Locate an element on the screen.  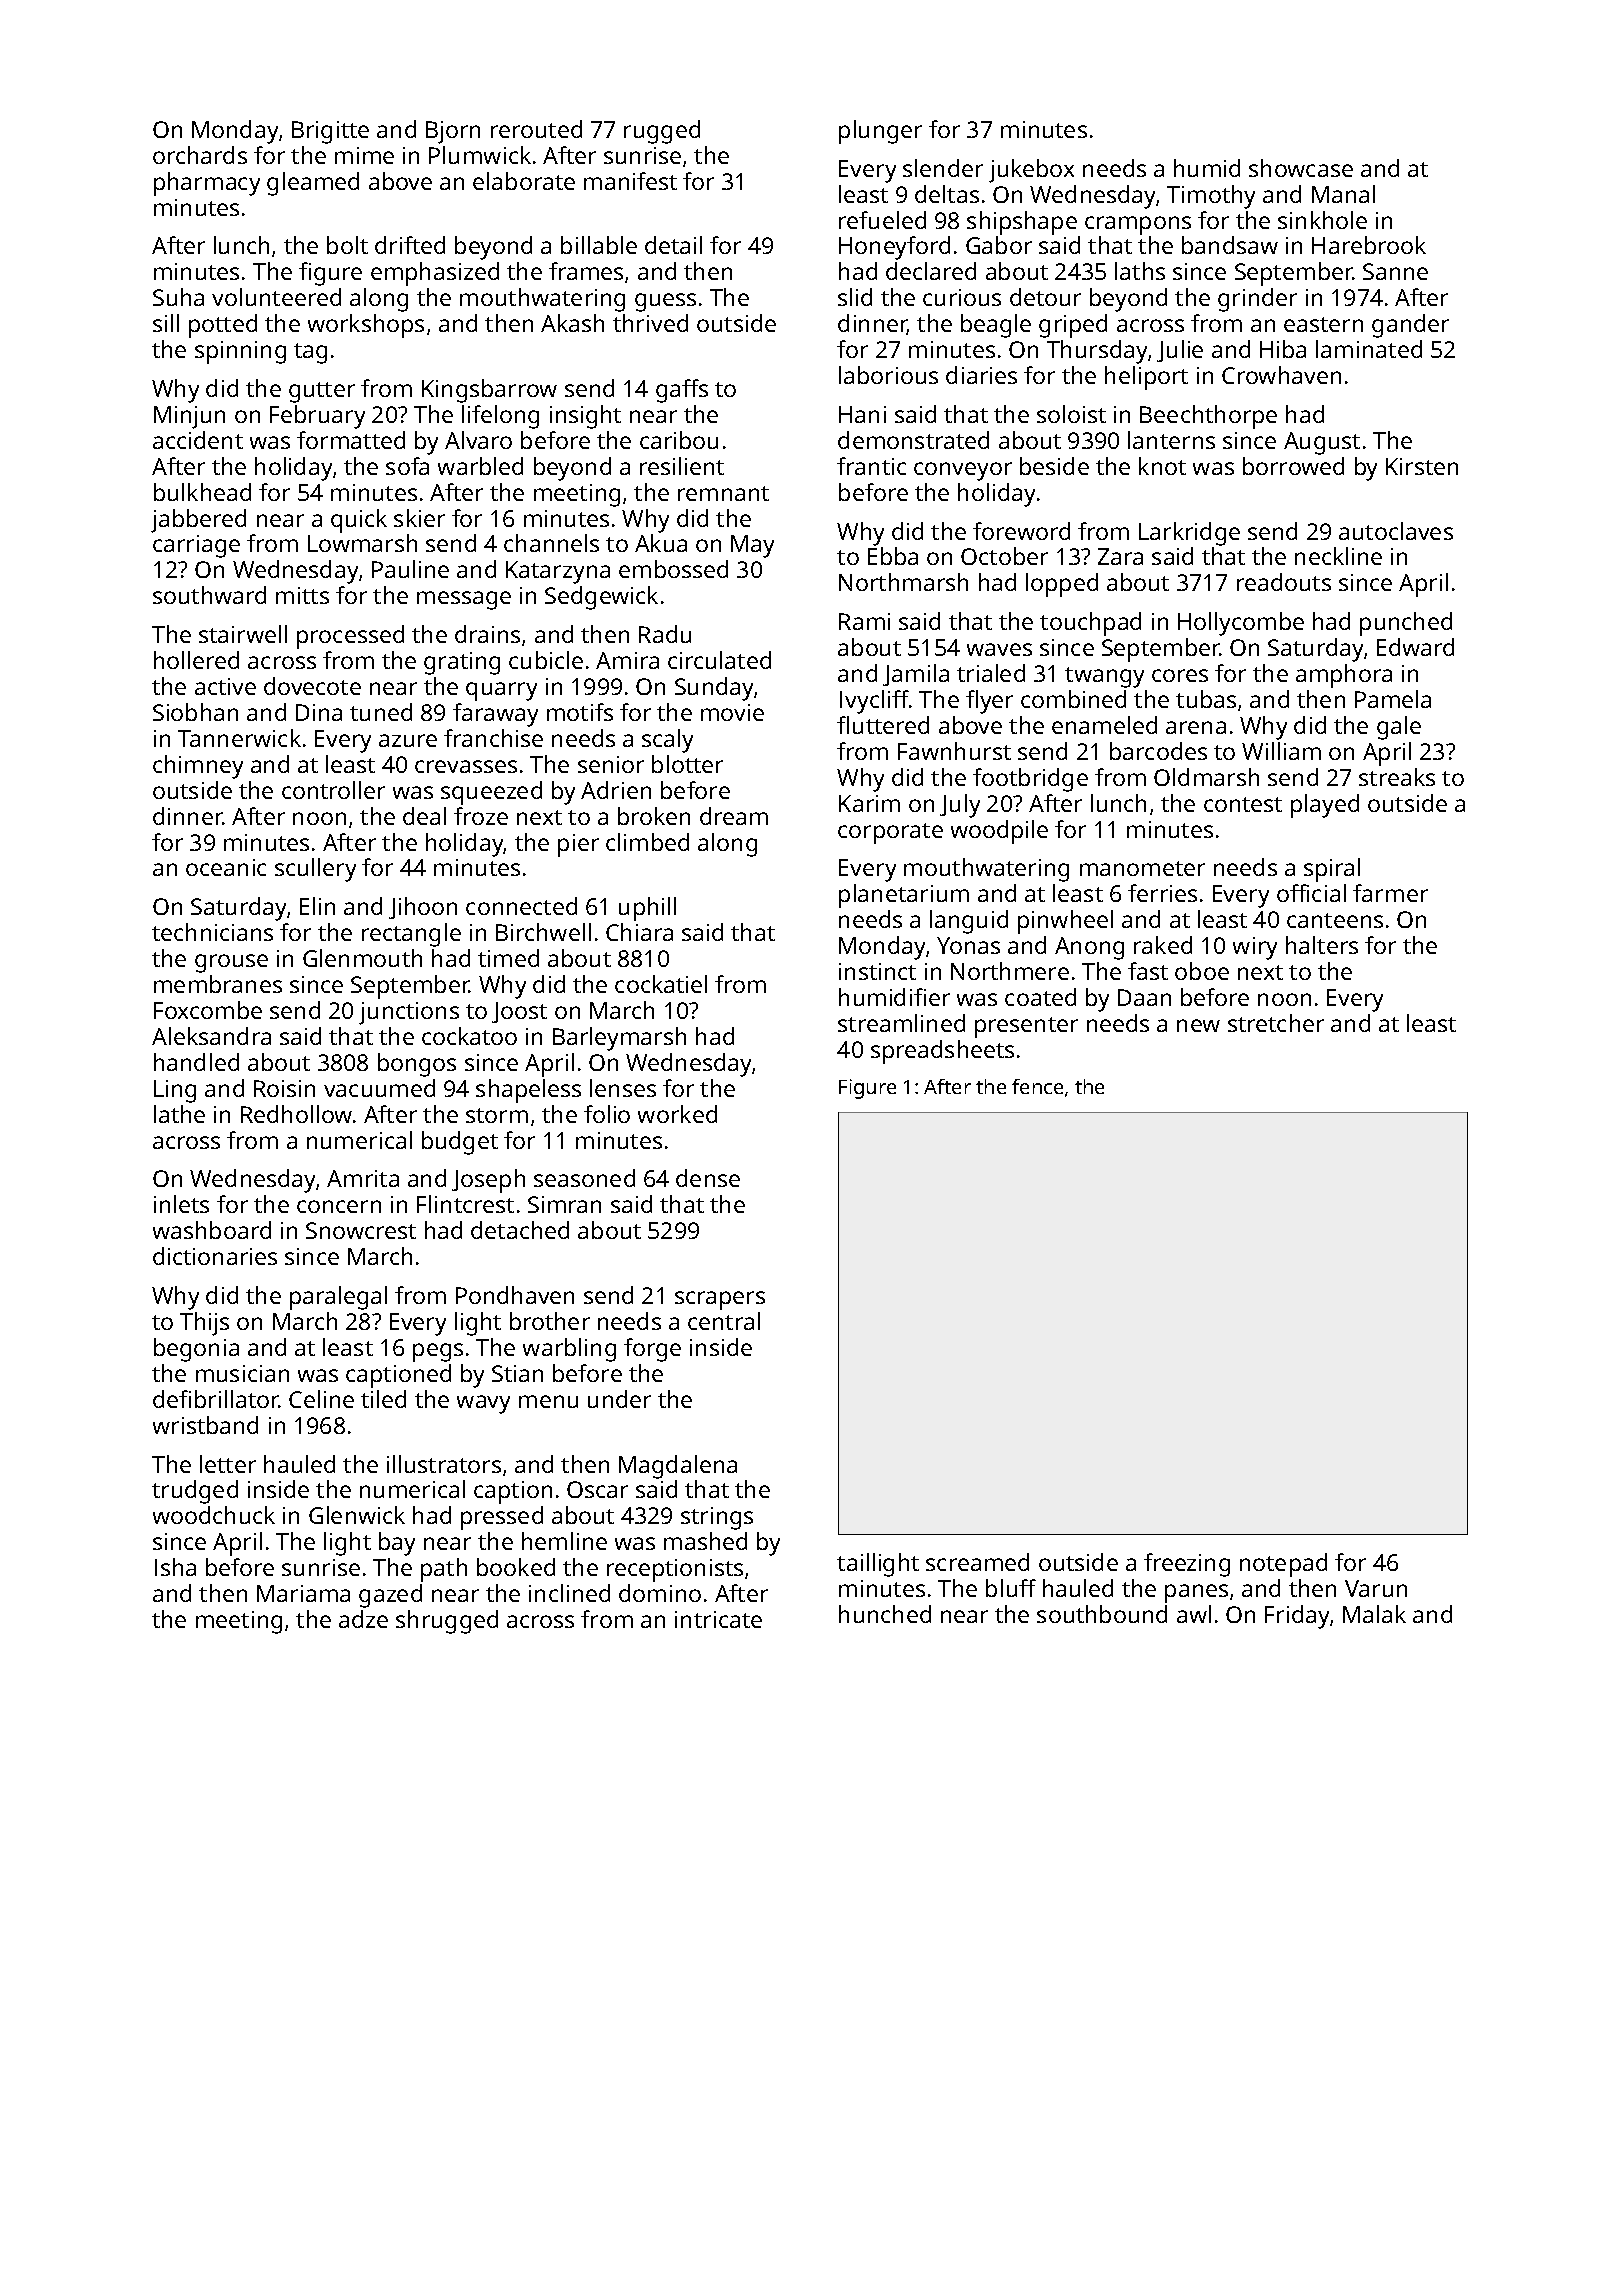
gale is located at coordinates (1399, 728).
